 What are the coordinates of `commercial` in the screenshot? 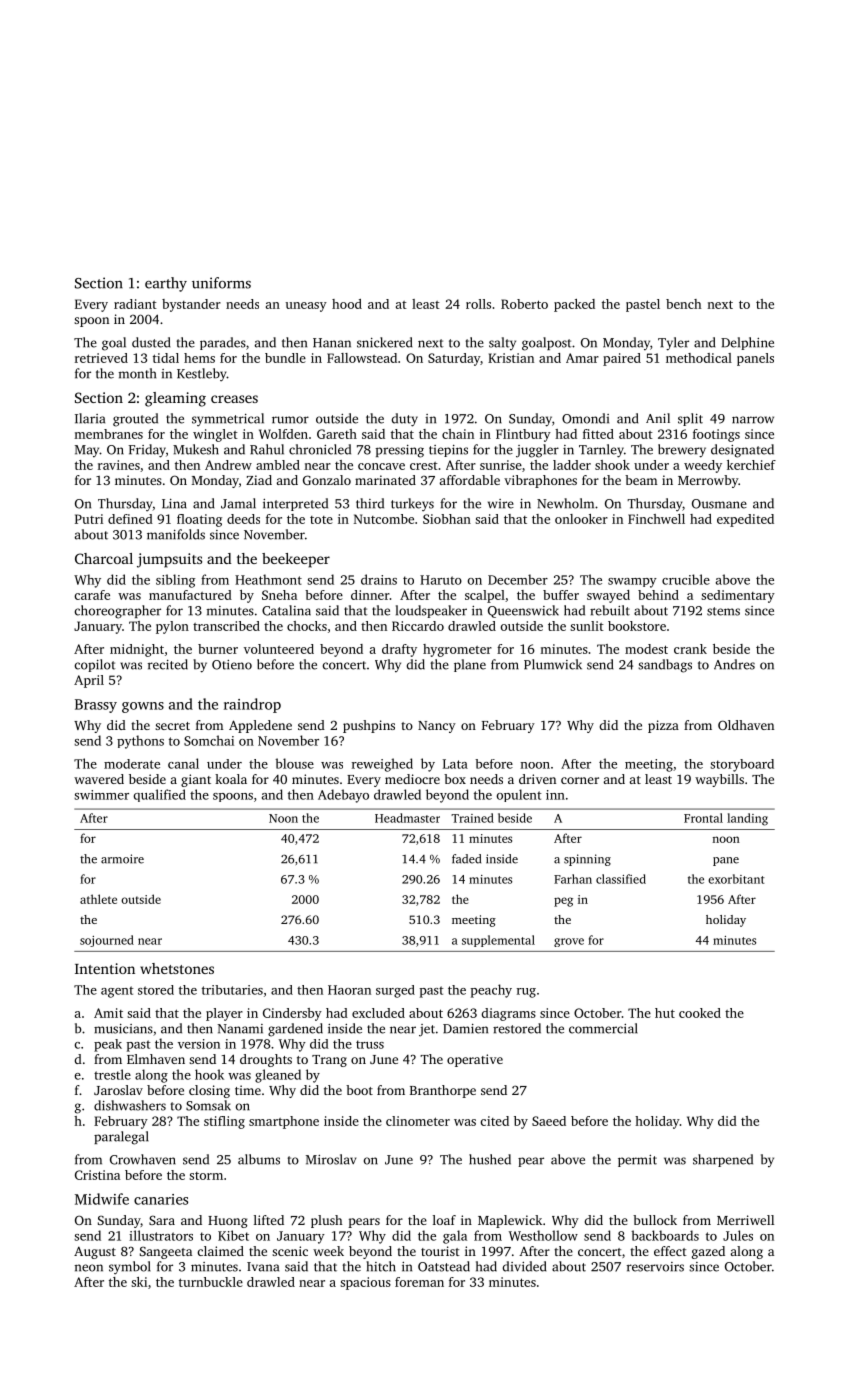 It's located at (603, 1028).
